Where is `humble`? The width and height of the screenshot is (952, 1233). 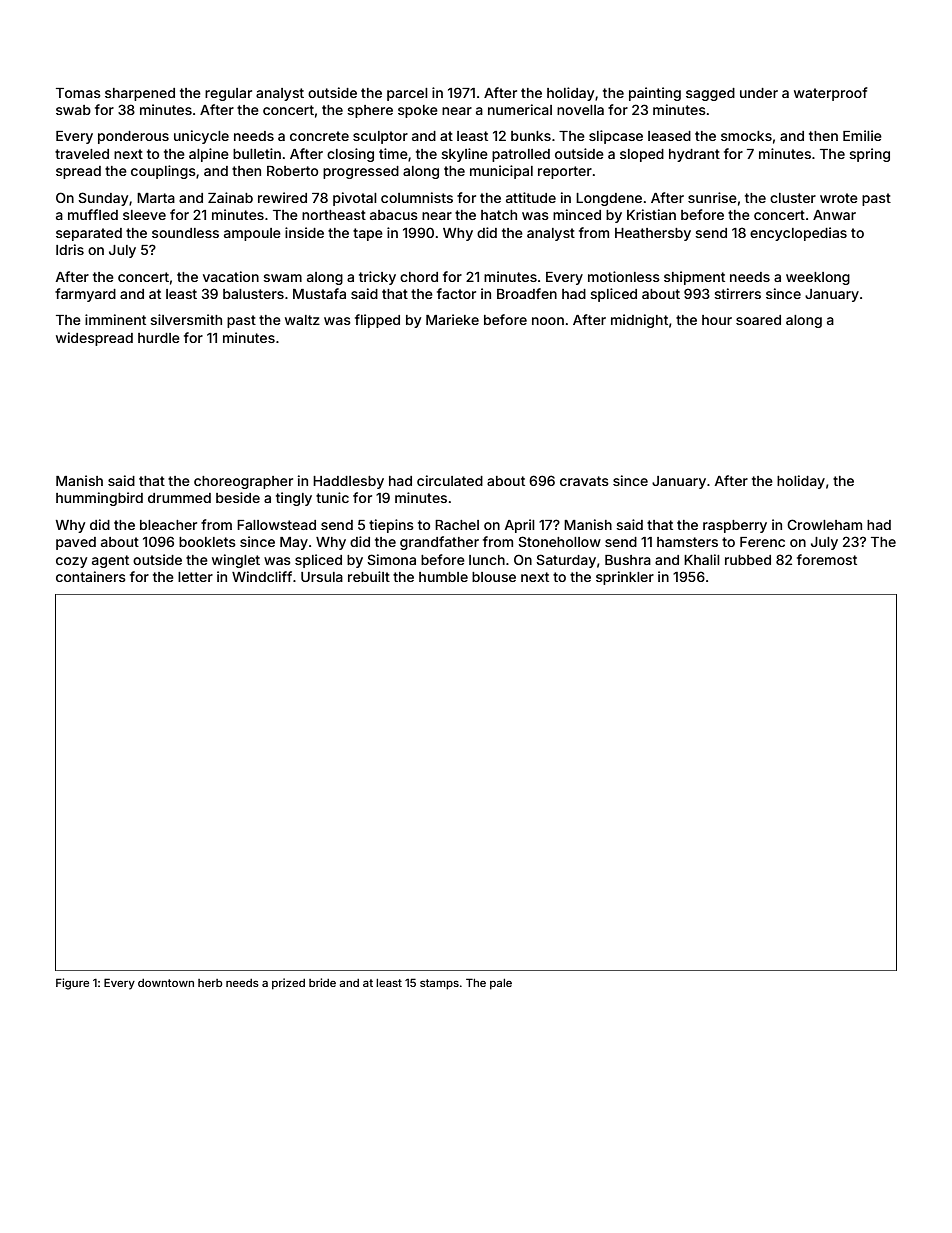
humble is located at coordinates (443, 577).
